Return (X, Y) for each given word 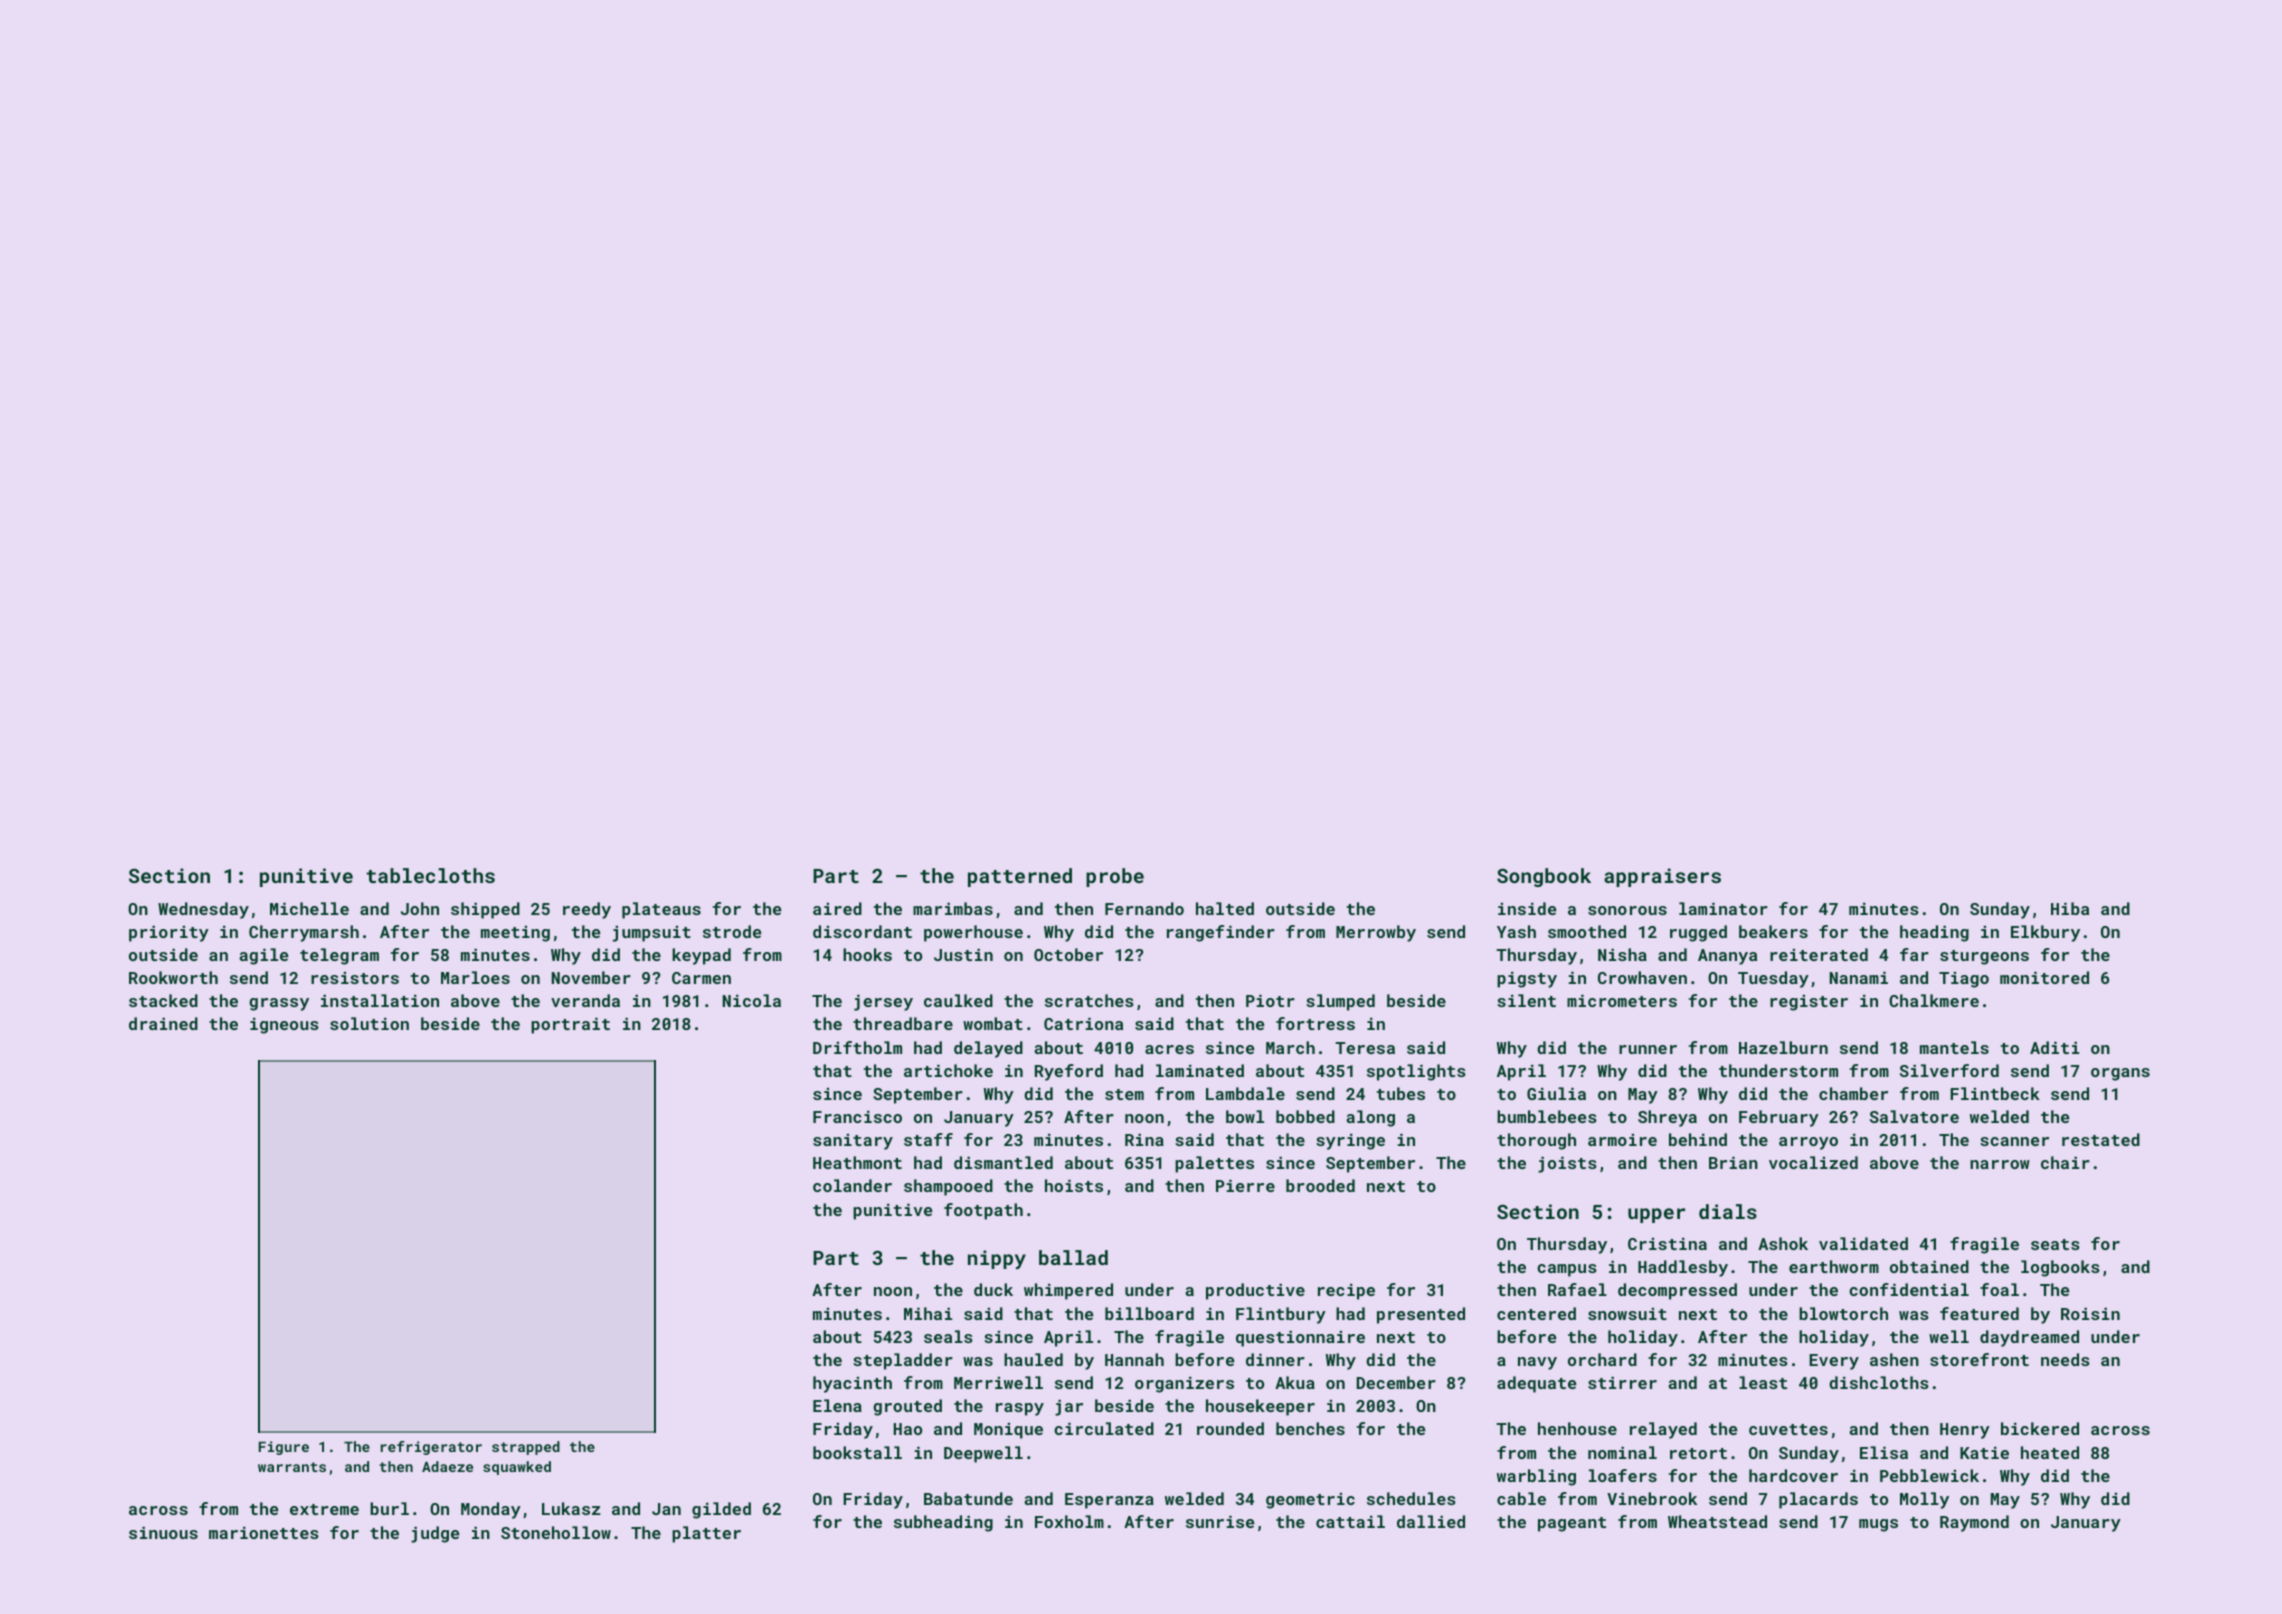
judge (435, 1534)
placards (1818, 1500)
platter (706, 1534)
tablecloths (430, 875)
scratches (1089, 1000)
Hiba (2070, 908)
